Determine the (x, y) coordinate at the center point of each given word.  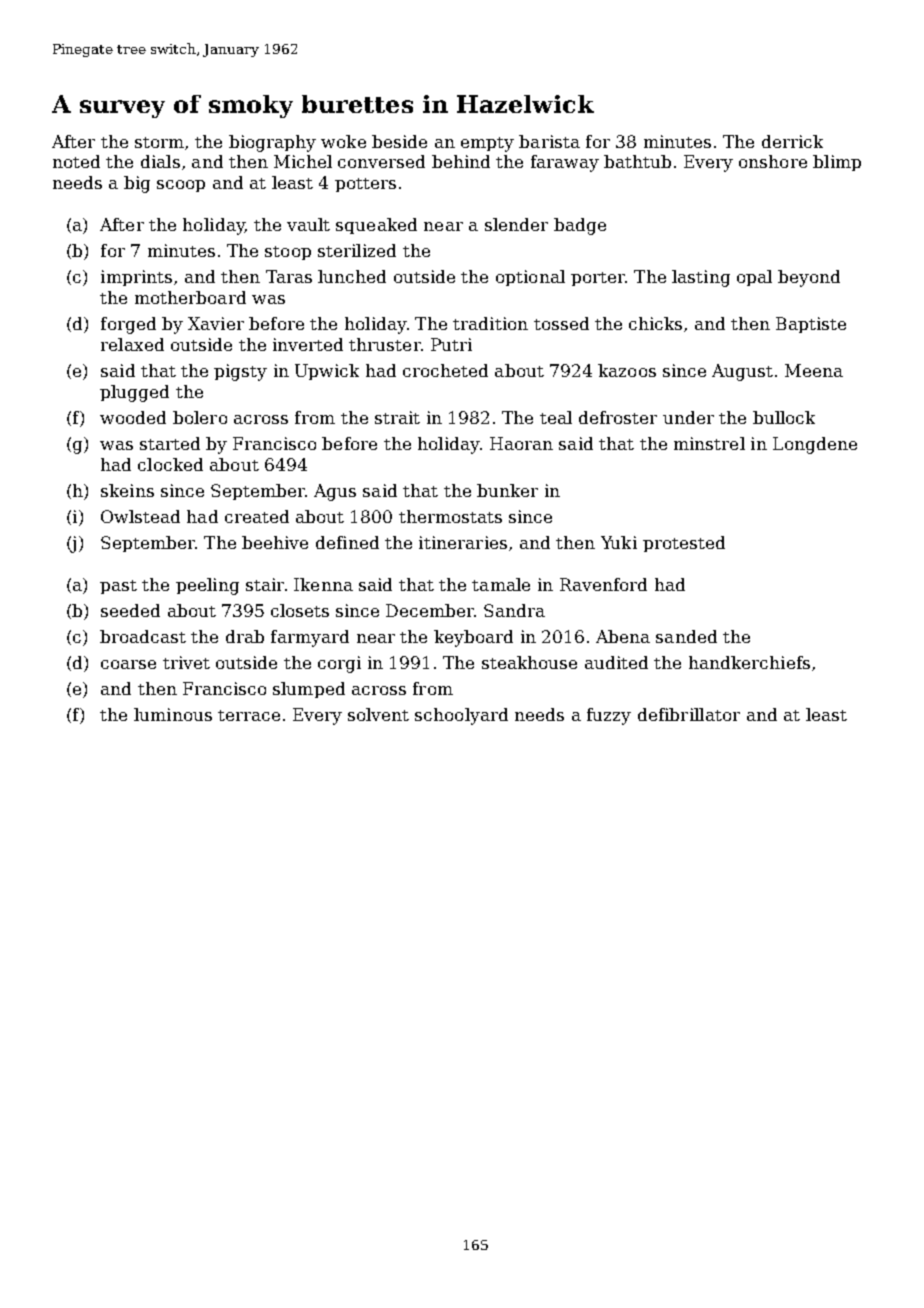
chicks (655, 323)
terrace (249, 715)
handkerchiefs (749, 662)
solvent (378, 714)
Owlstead (140, 516)
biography (272, 143)
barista (549, 141)
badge (580, 226)
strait (397, 417)
